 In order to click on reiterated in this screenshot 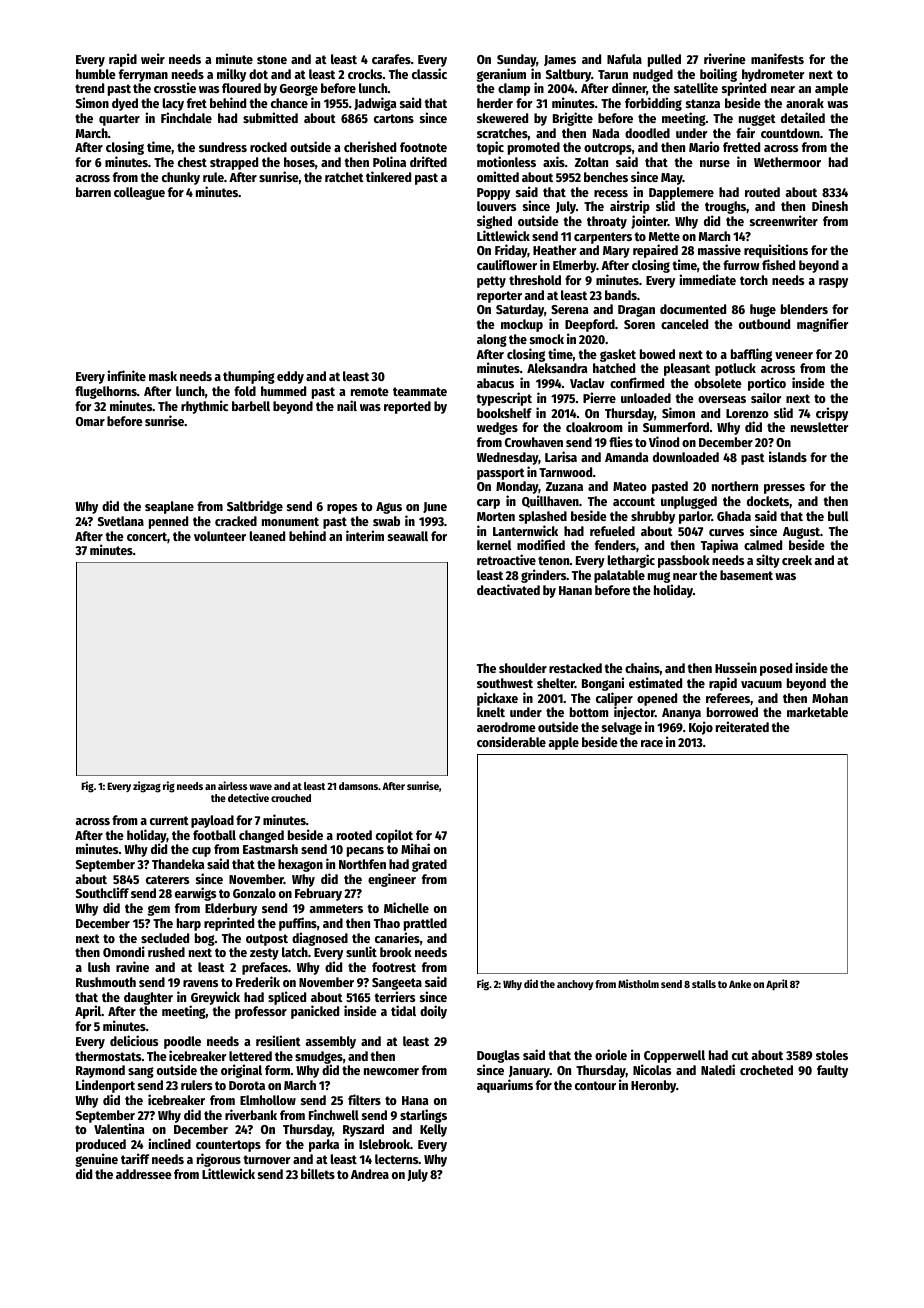, I will do `click(742, 726)`.
